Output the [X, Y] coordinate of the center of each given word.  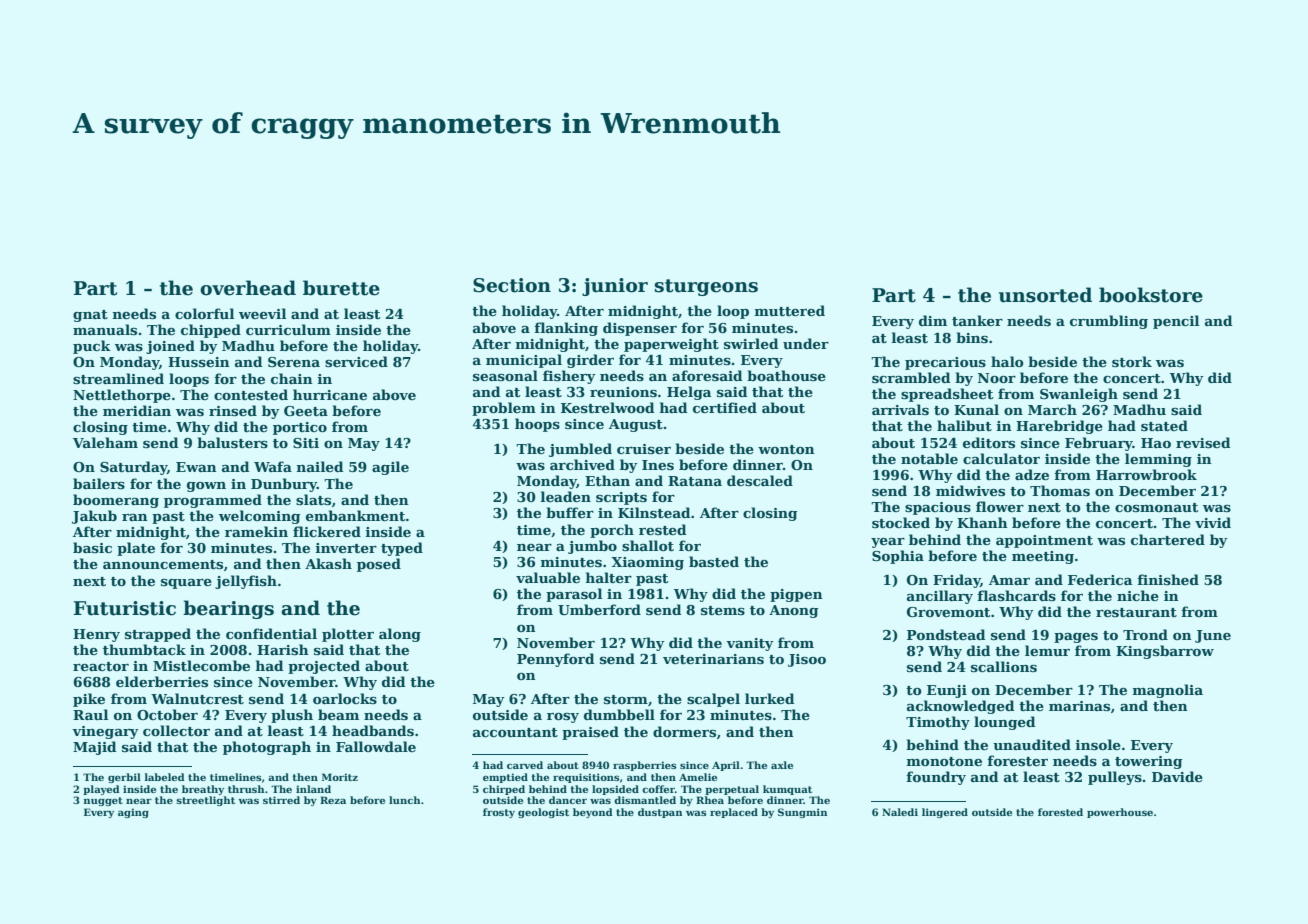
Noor [997, 378]
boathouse [786, 375]
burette [341, 288]
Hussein [199, 362]
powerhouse [1120, 813]
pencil [1176, 322]
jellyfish [246, 582]
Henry [96, 635]
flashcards [1016, 595]
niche [1138, 595]
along [400, 635]
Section [512, 285]
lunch [404, 800]
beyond [593, 813]
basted [714, 561]
